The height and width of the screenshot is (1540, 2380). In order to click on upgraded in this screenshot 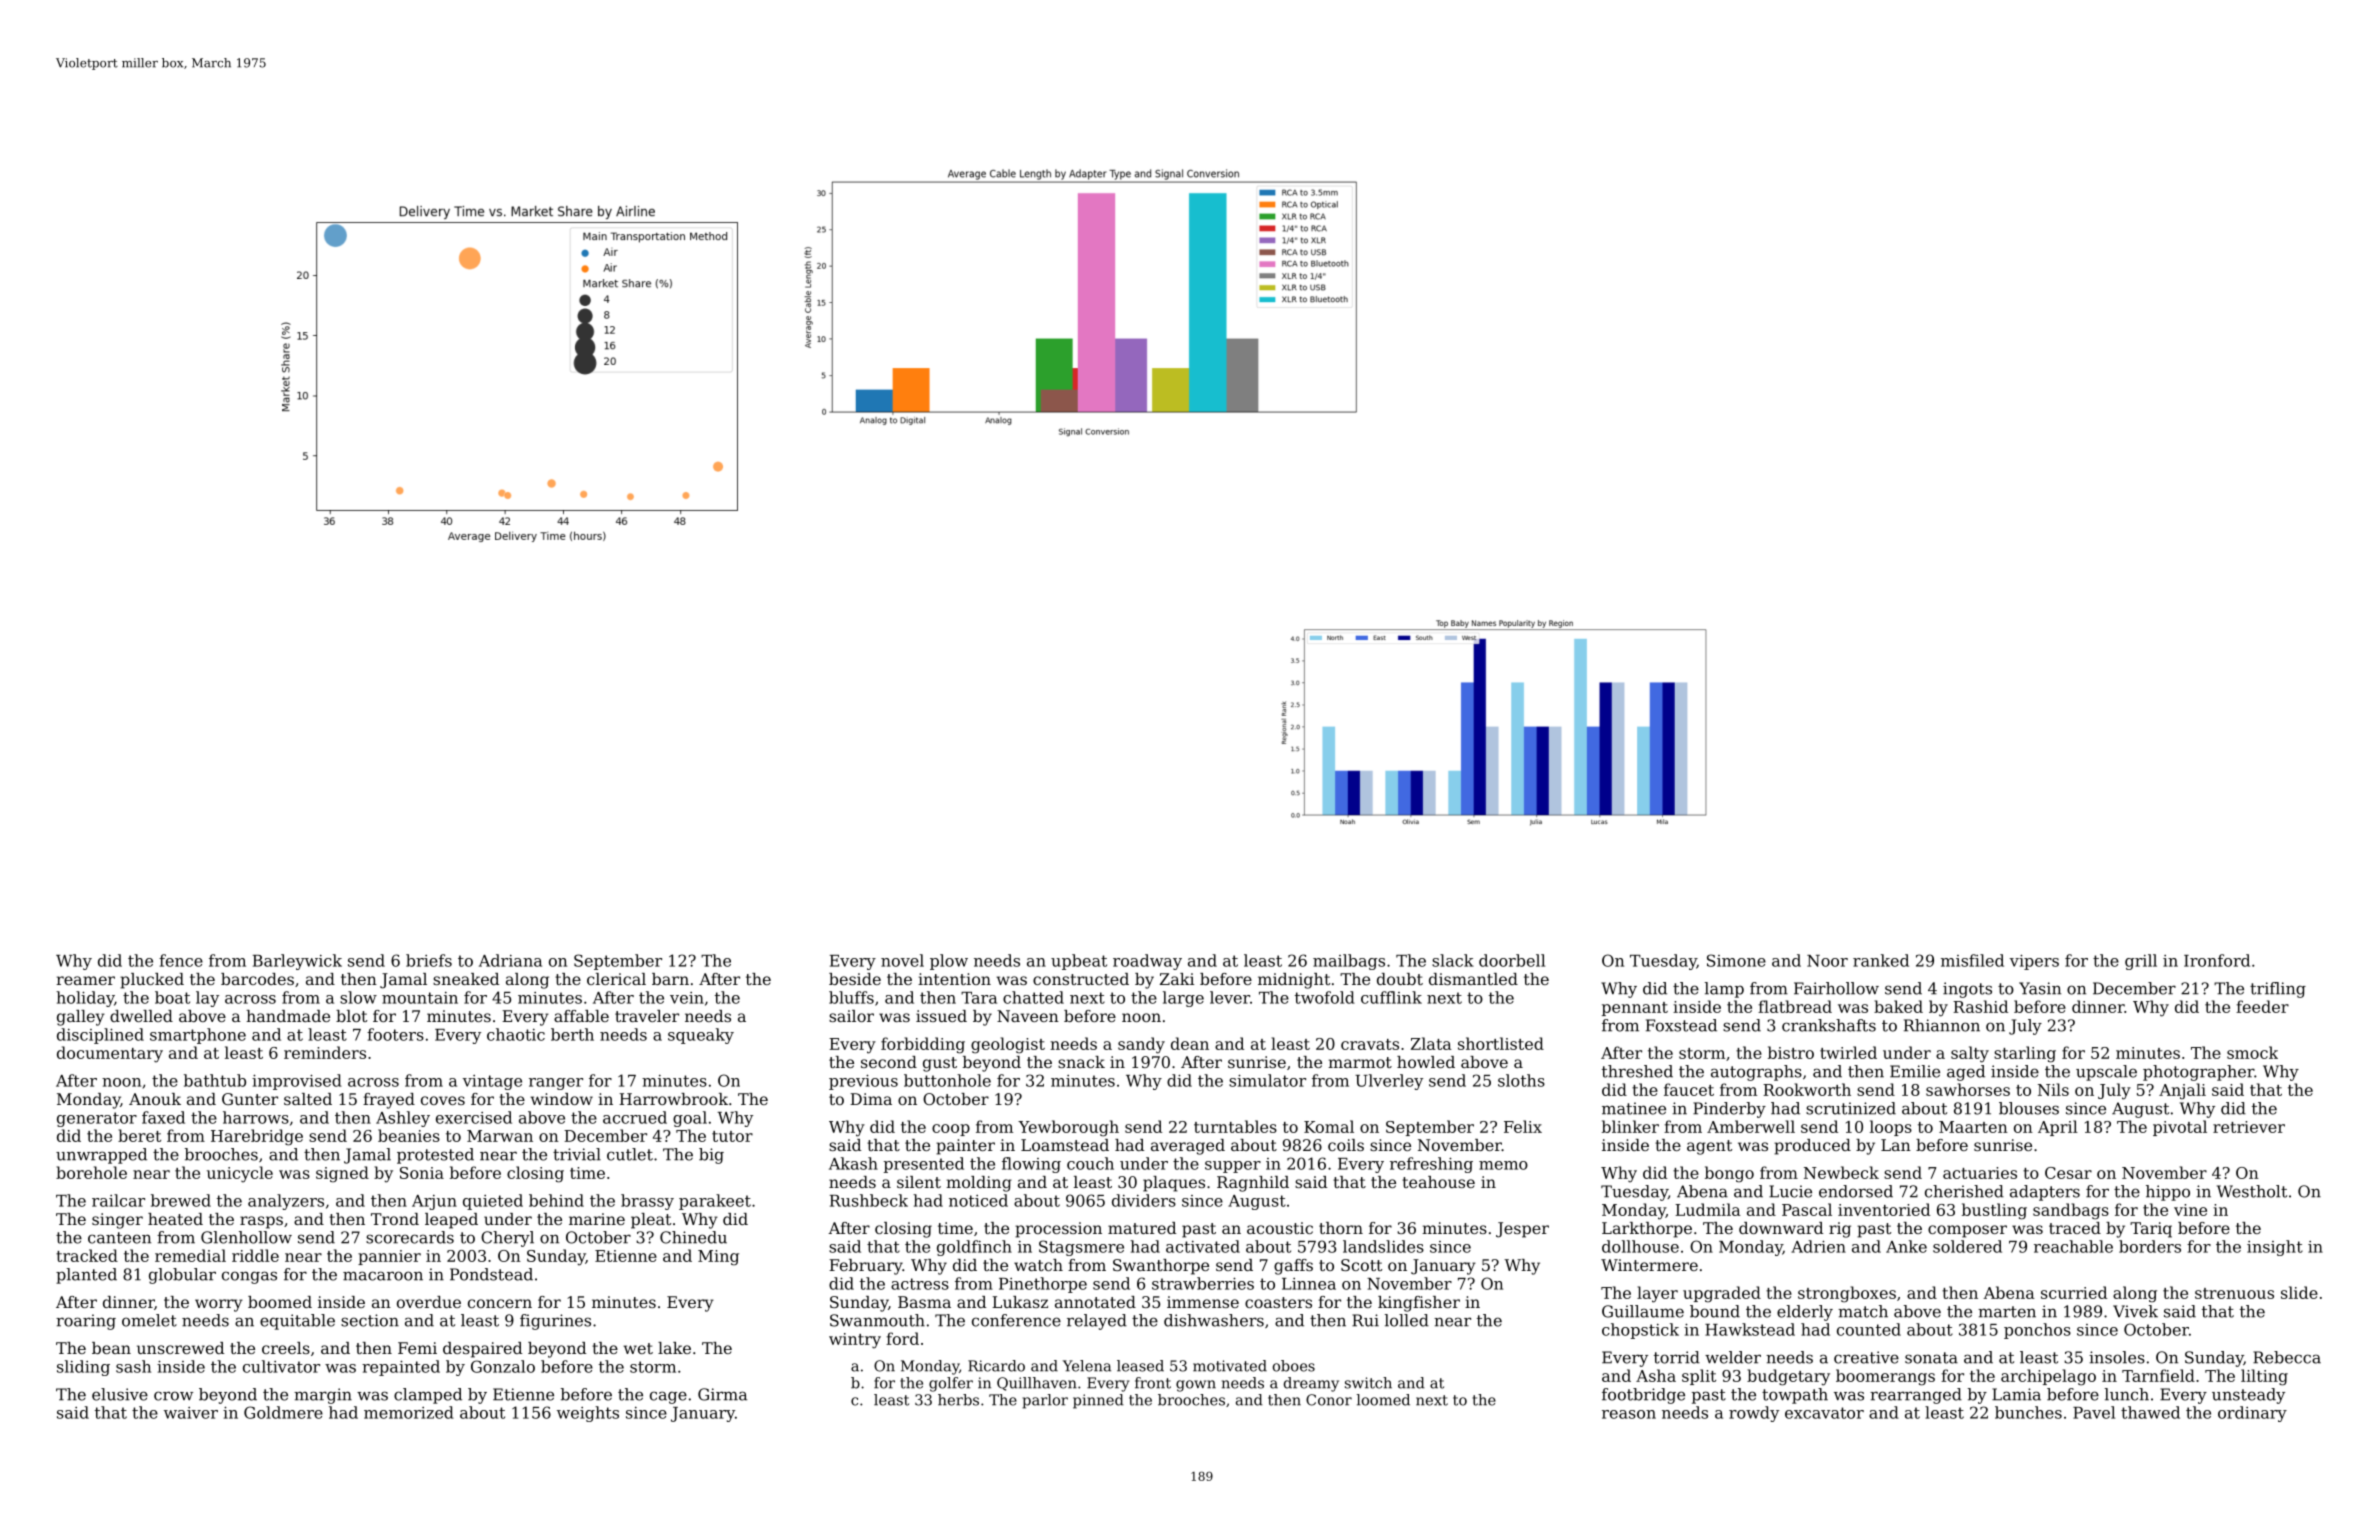, I will do `click(1722, 1294)`.
